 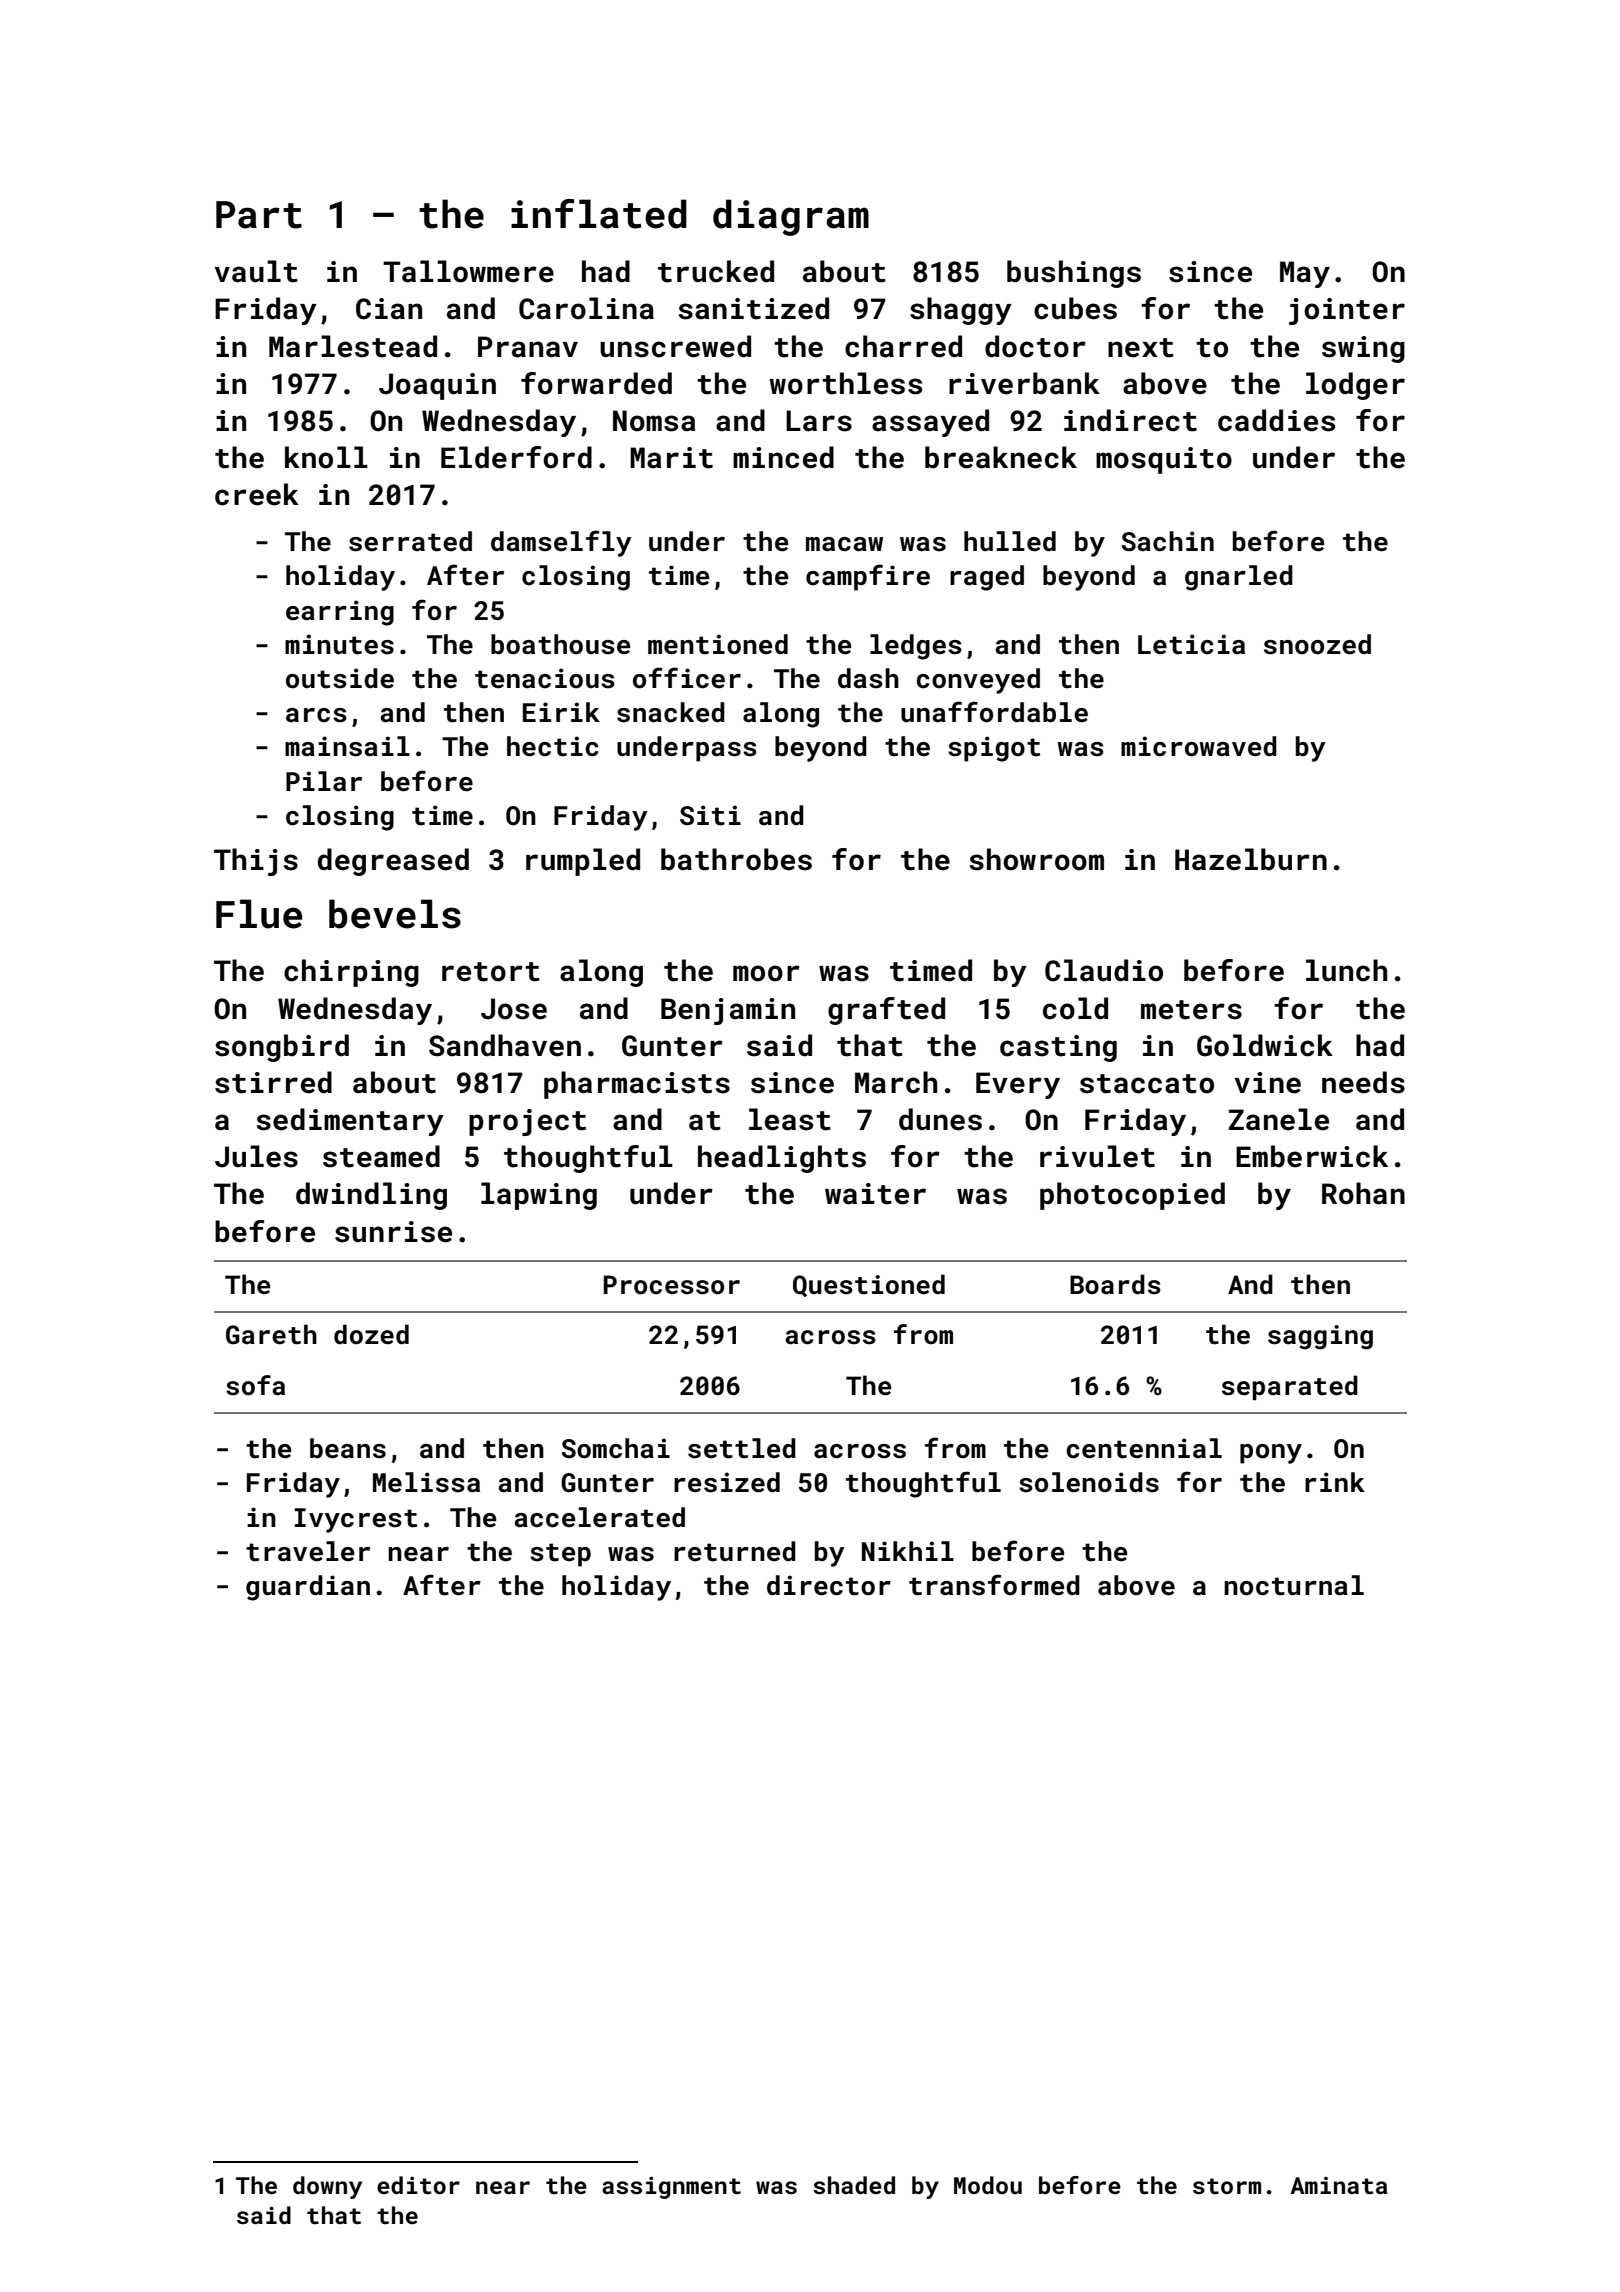 I want to click on Nikhil, so click(x=908, y=1551).
